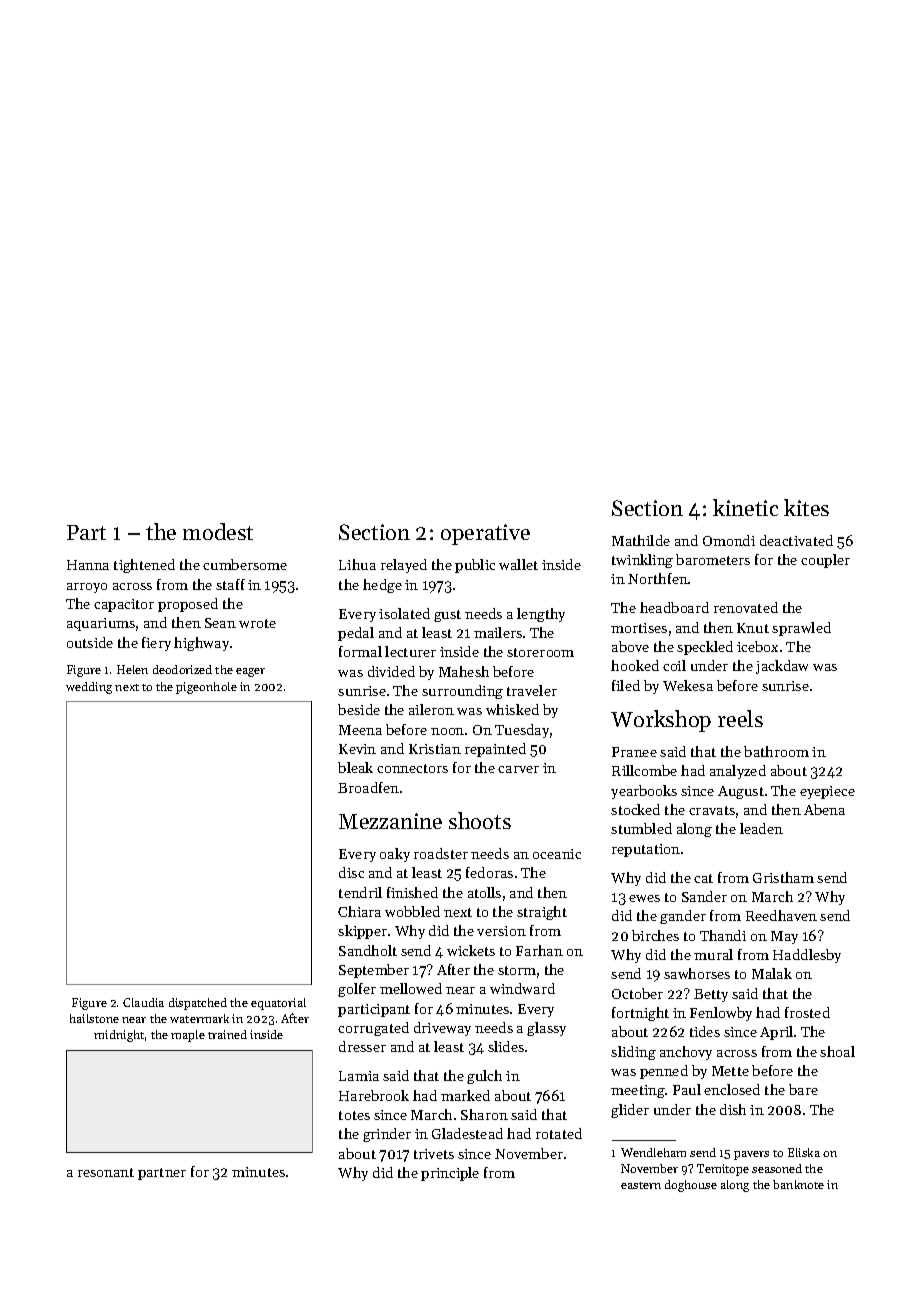  I want to click on Kevin, so click(357, 749).
